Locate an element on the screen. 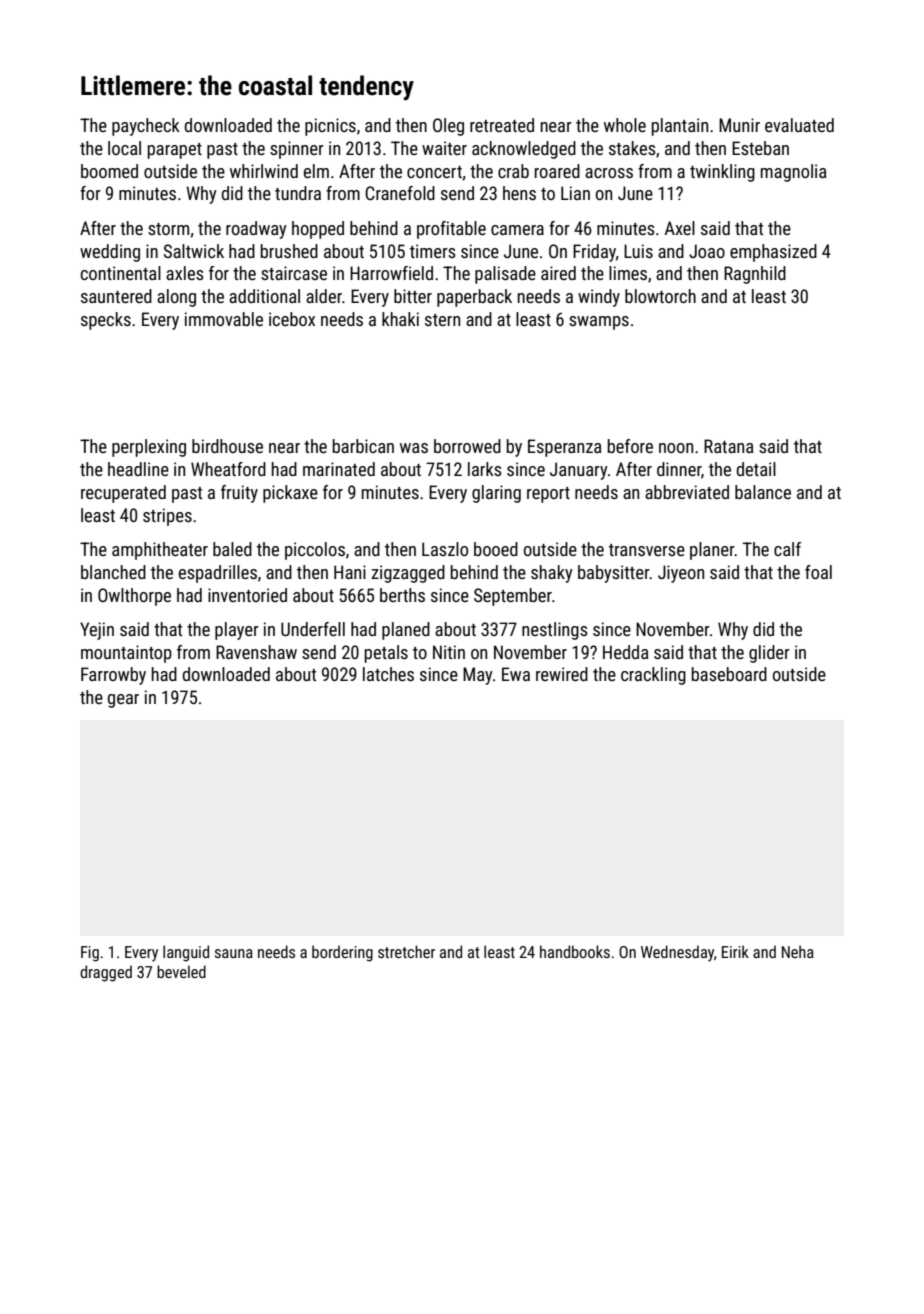 Image resolution: width=924 pixels, height=1314 pixels. acknowledged is located at coordinates (524, 150).
